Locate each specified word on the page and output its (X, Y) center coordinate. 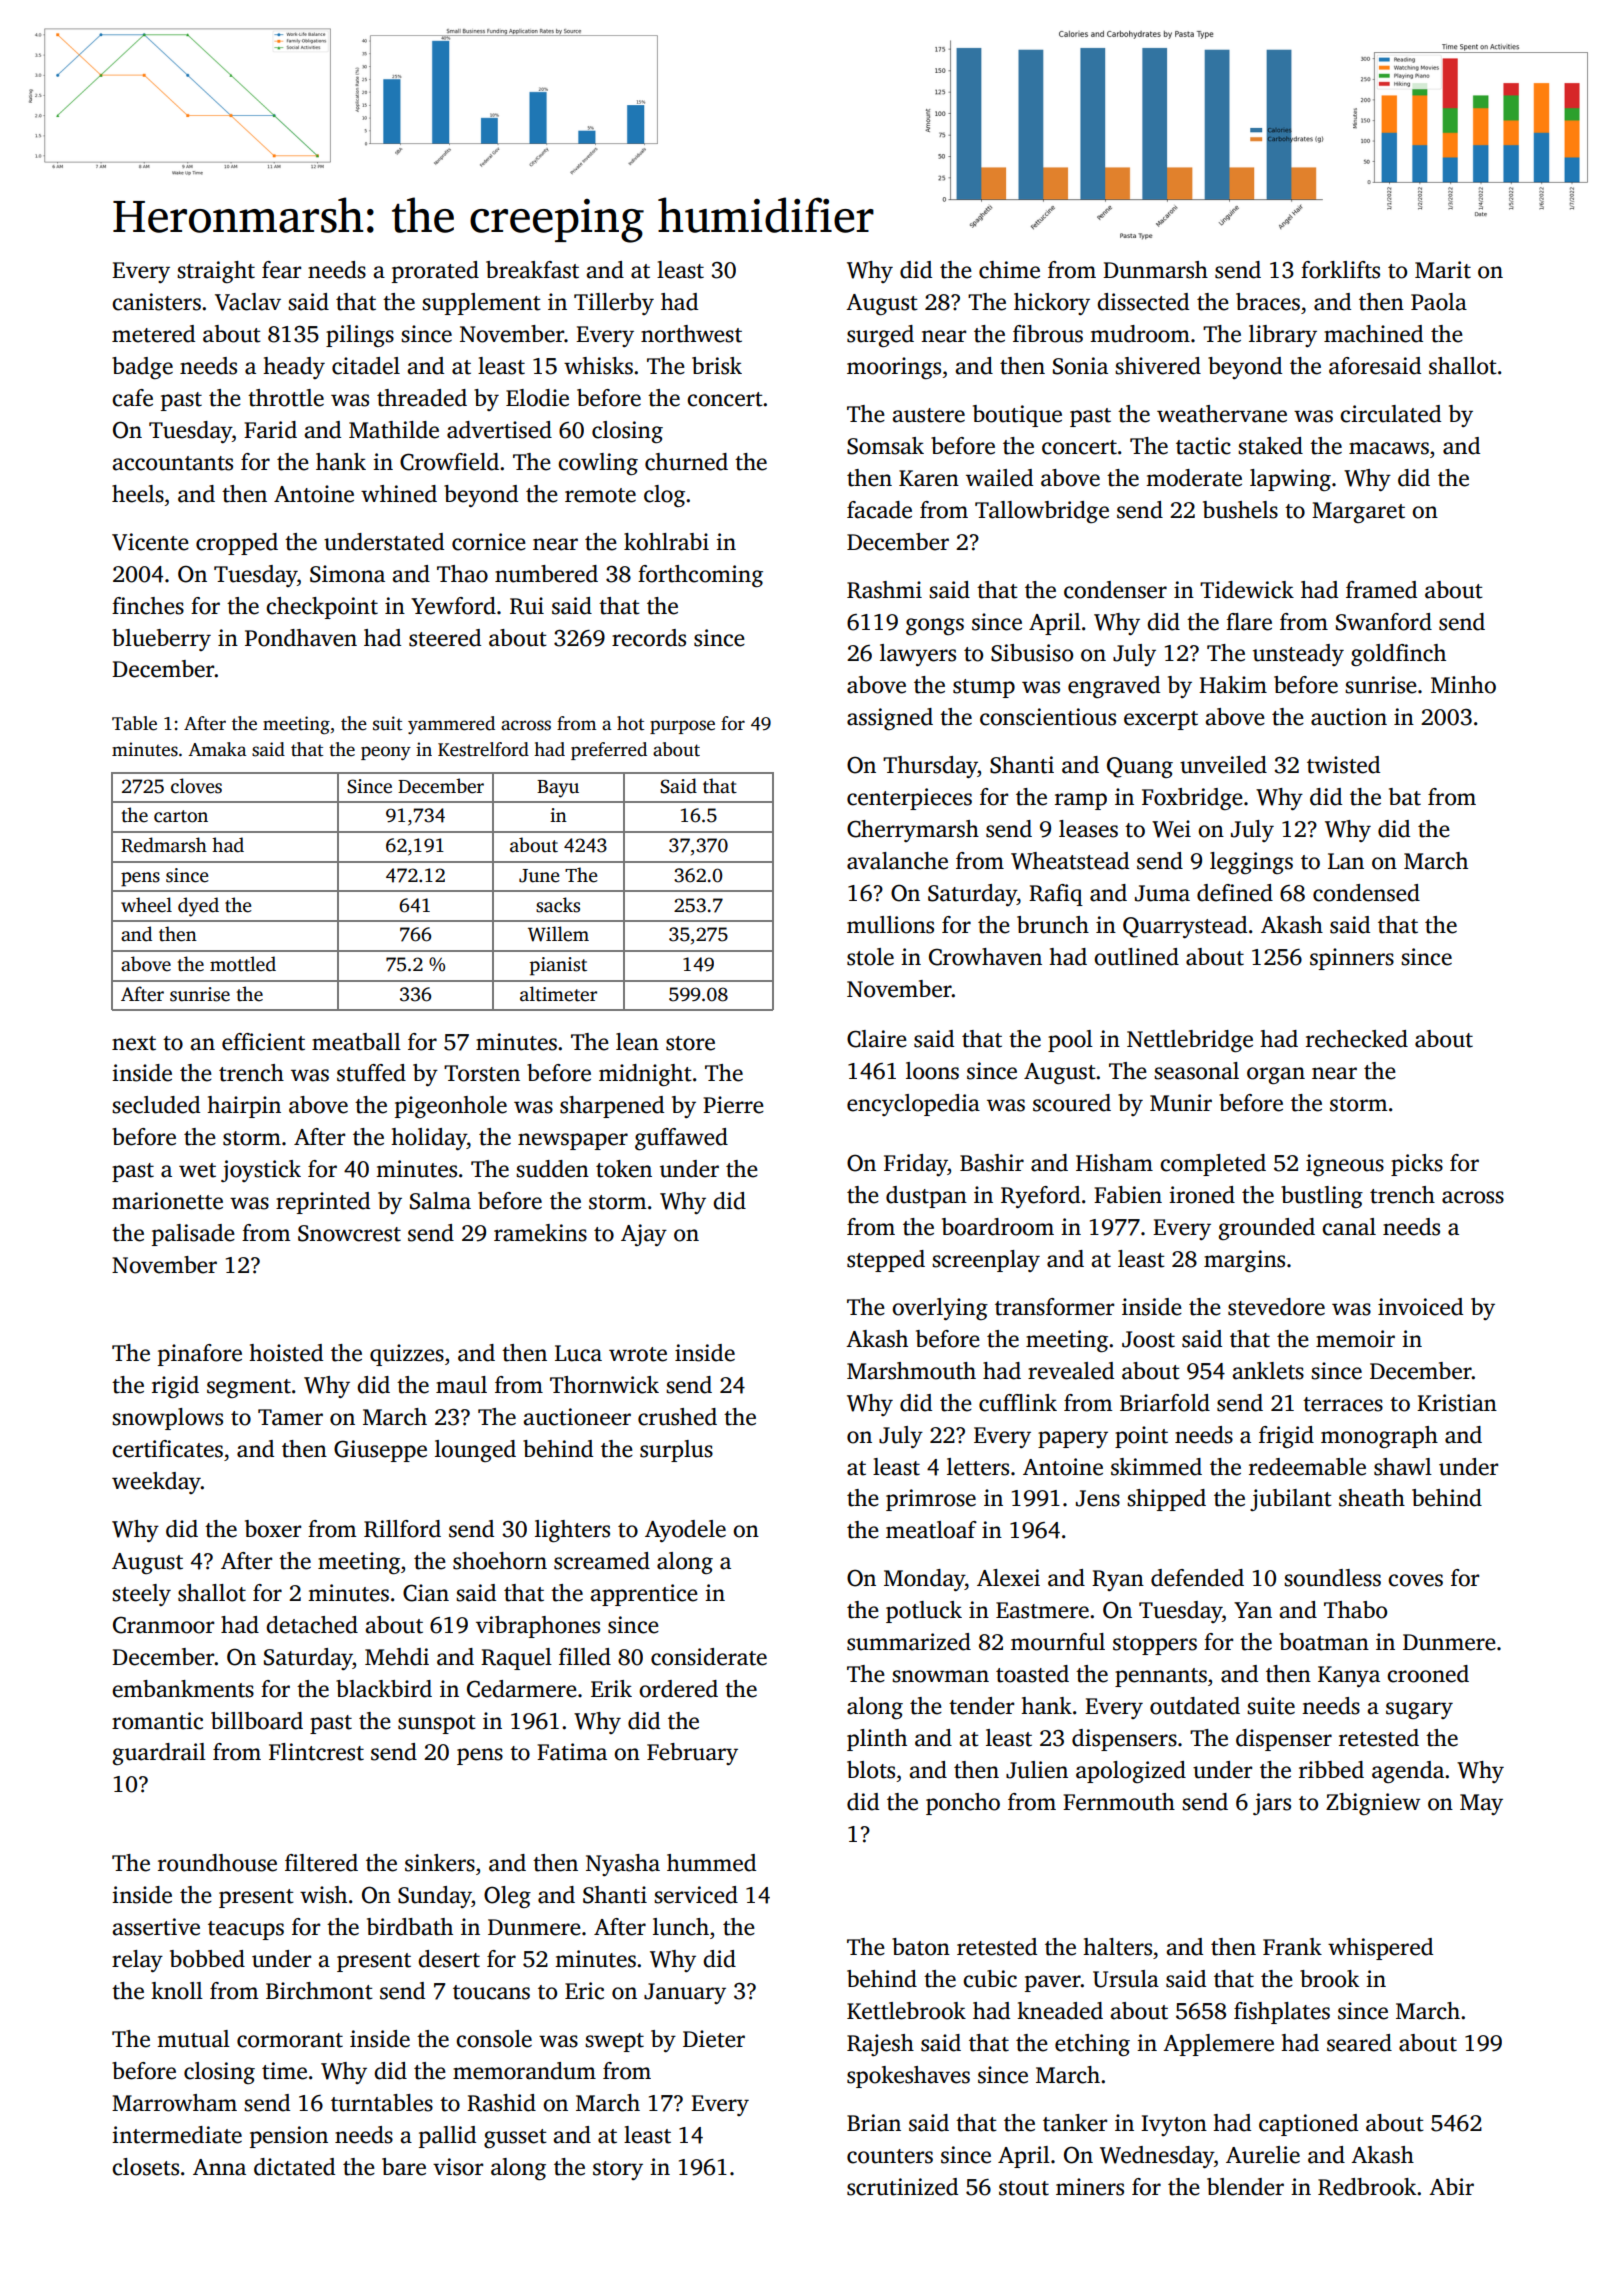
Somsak (885, 446)
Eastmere (1042, 1610)
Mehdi (397, 1657)
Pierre (733, 1105)
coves (1415, 1580)
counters (890, 2156)
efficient (263, 1042)
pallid (447, 2137)
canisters (156, 302)
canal (1349, 1227)
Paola (1439, 302)
